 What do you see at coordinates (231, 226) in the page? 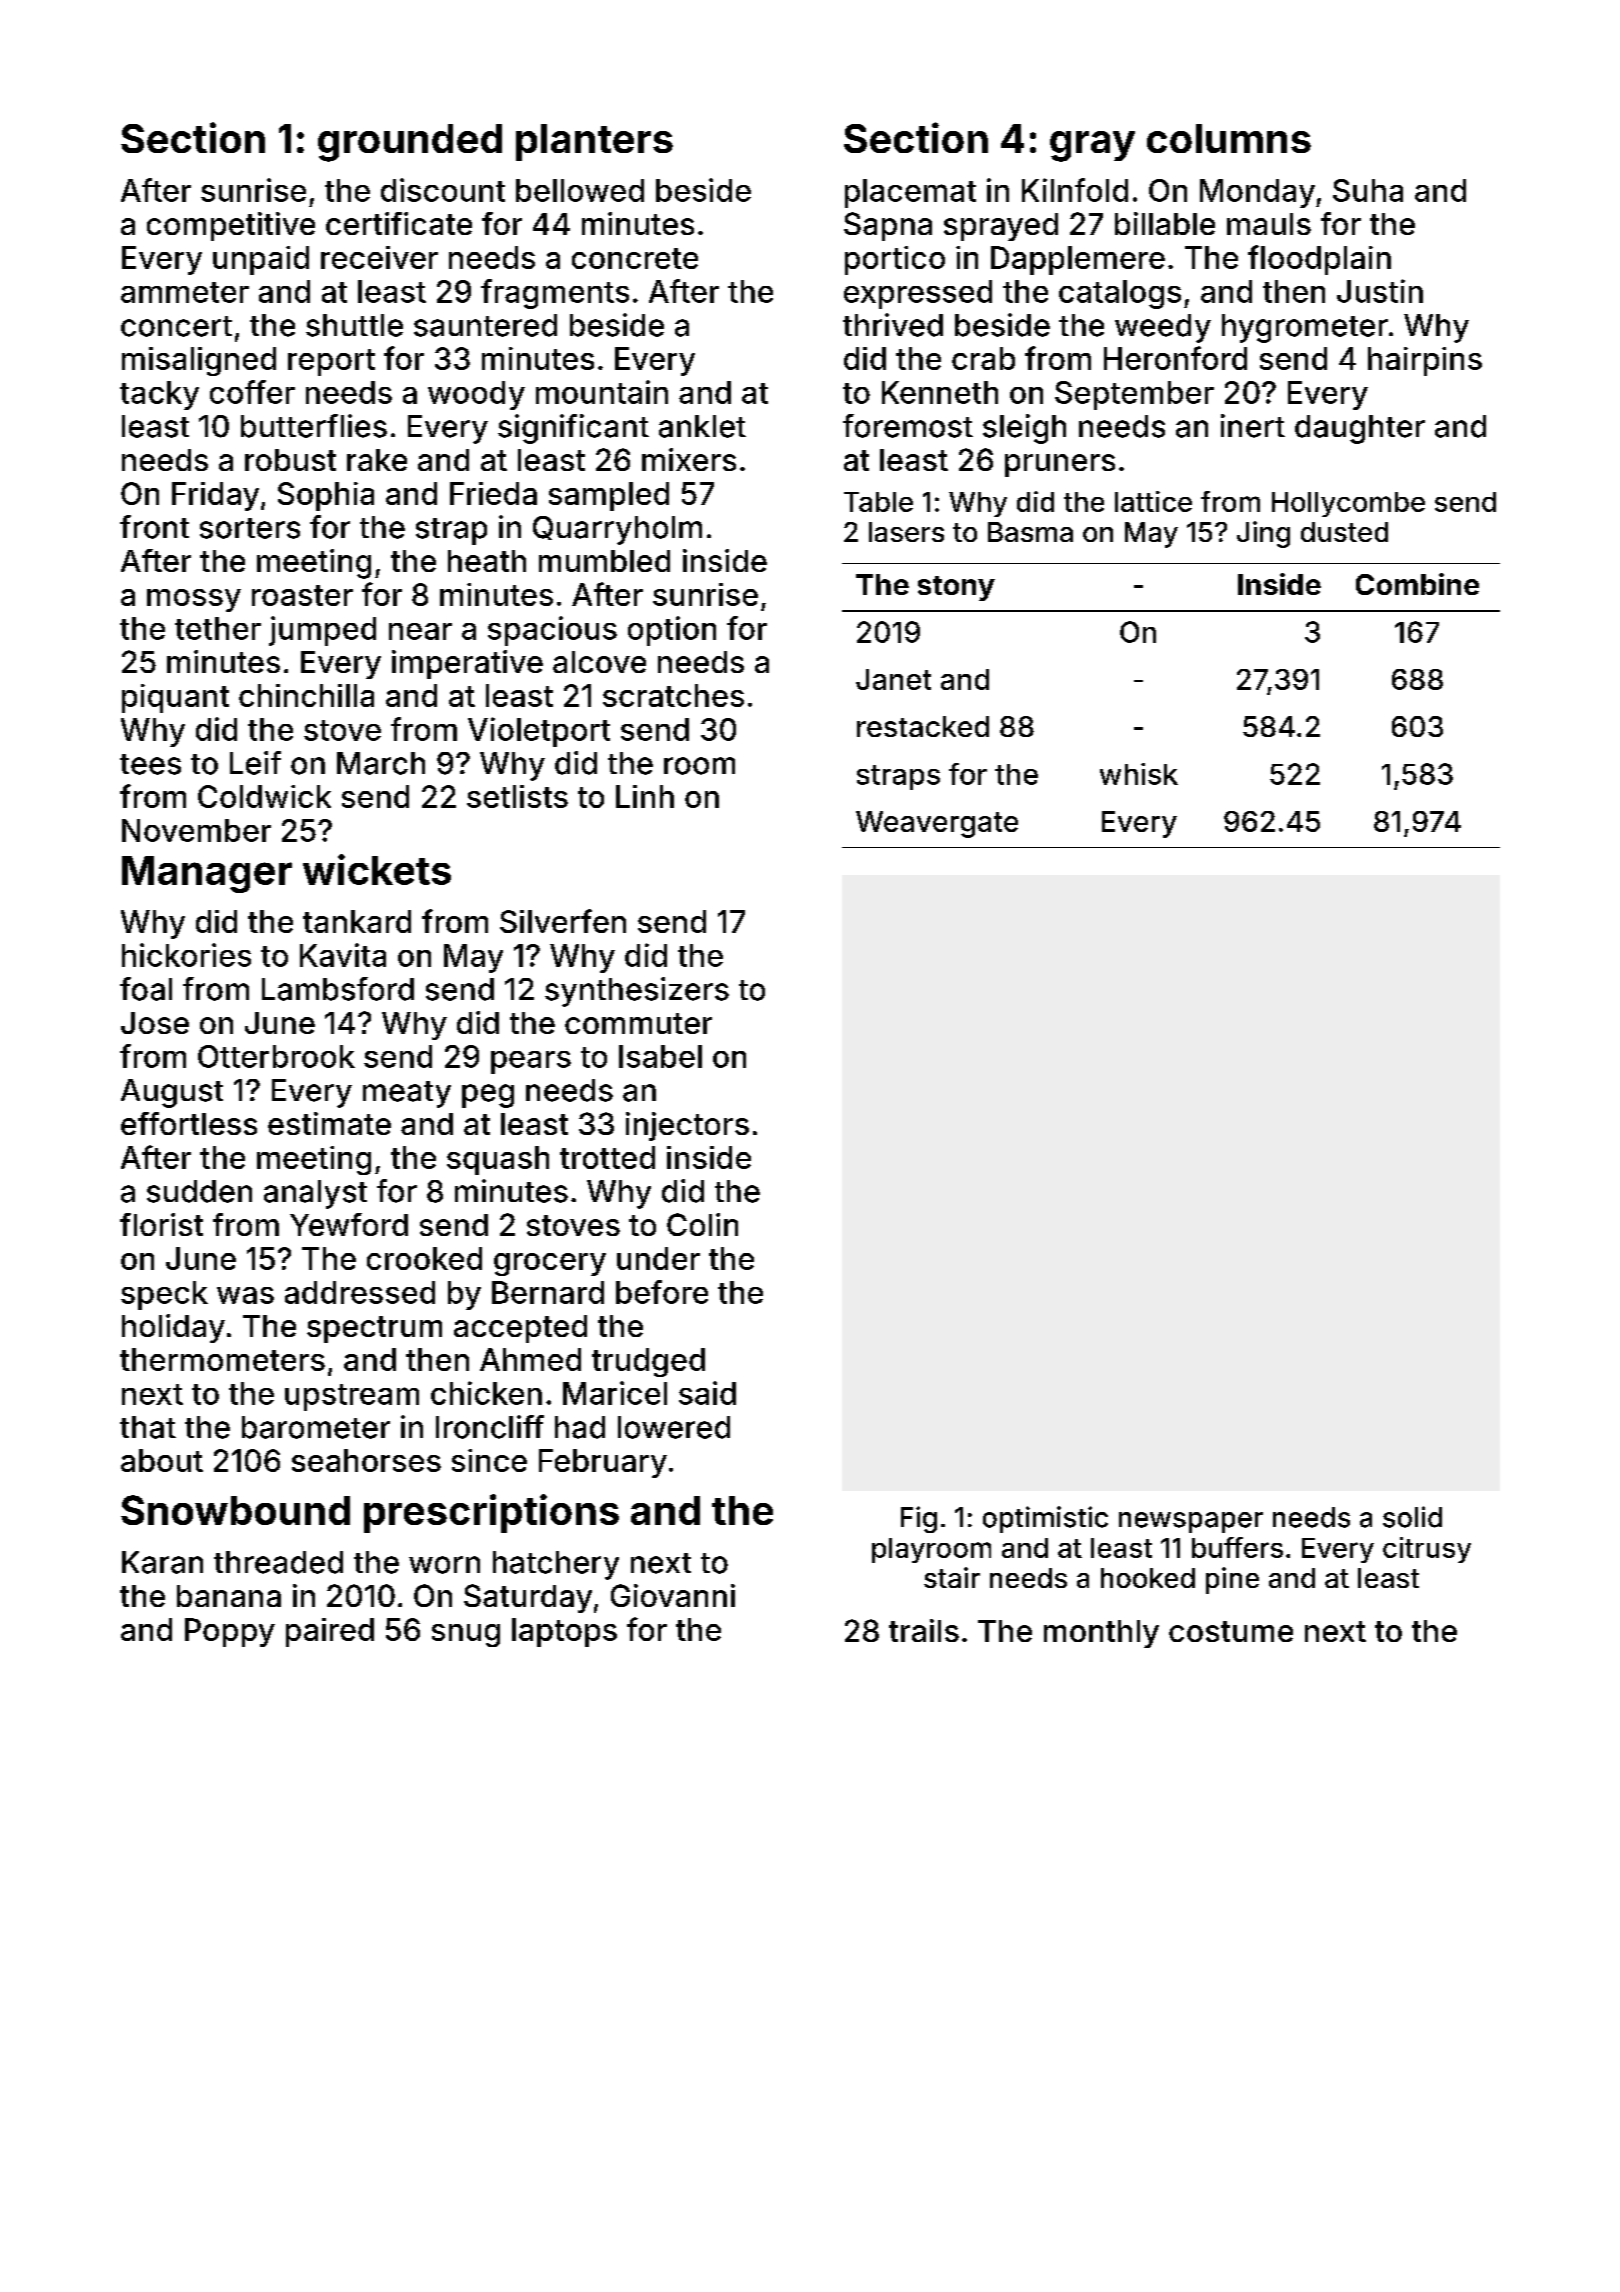
I see `competitive` at bounding box center [231, 226].
